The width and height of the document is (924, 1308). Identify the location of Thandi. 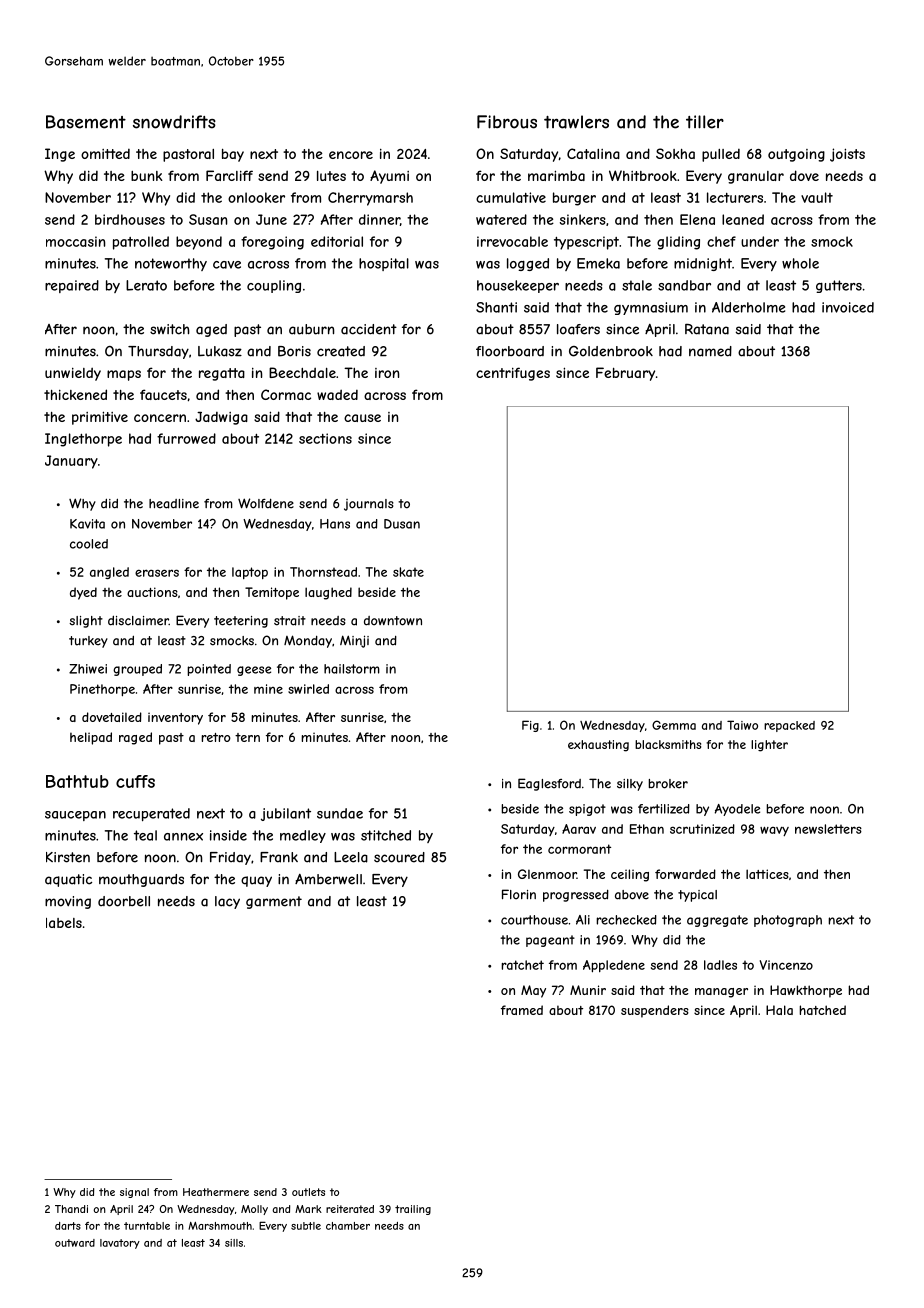
(71, 1209).
